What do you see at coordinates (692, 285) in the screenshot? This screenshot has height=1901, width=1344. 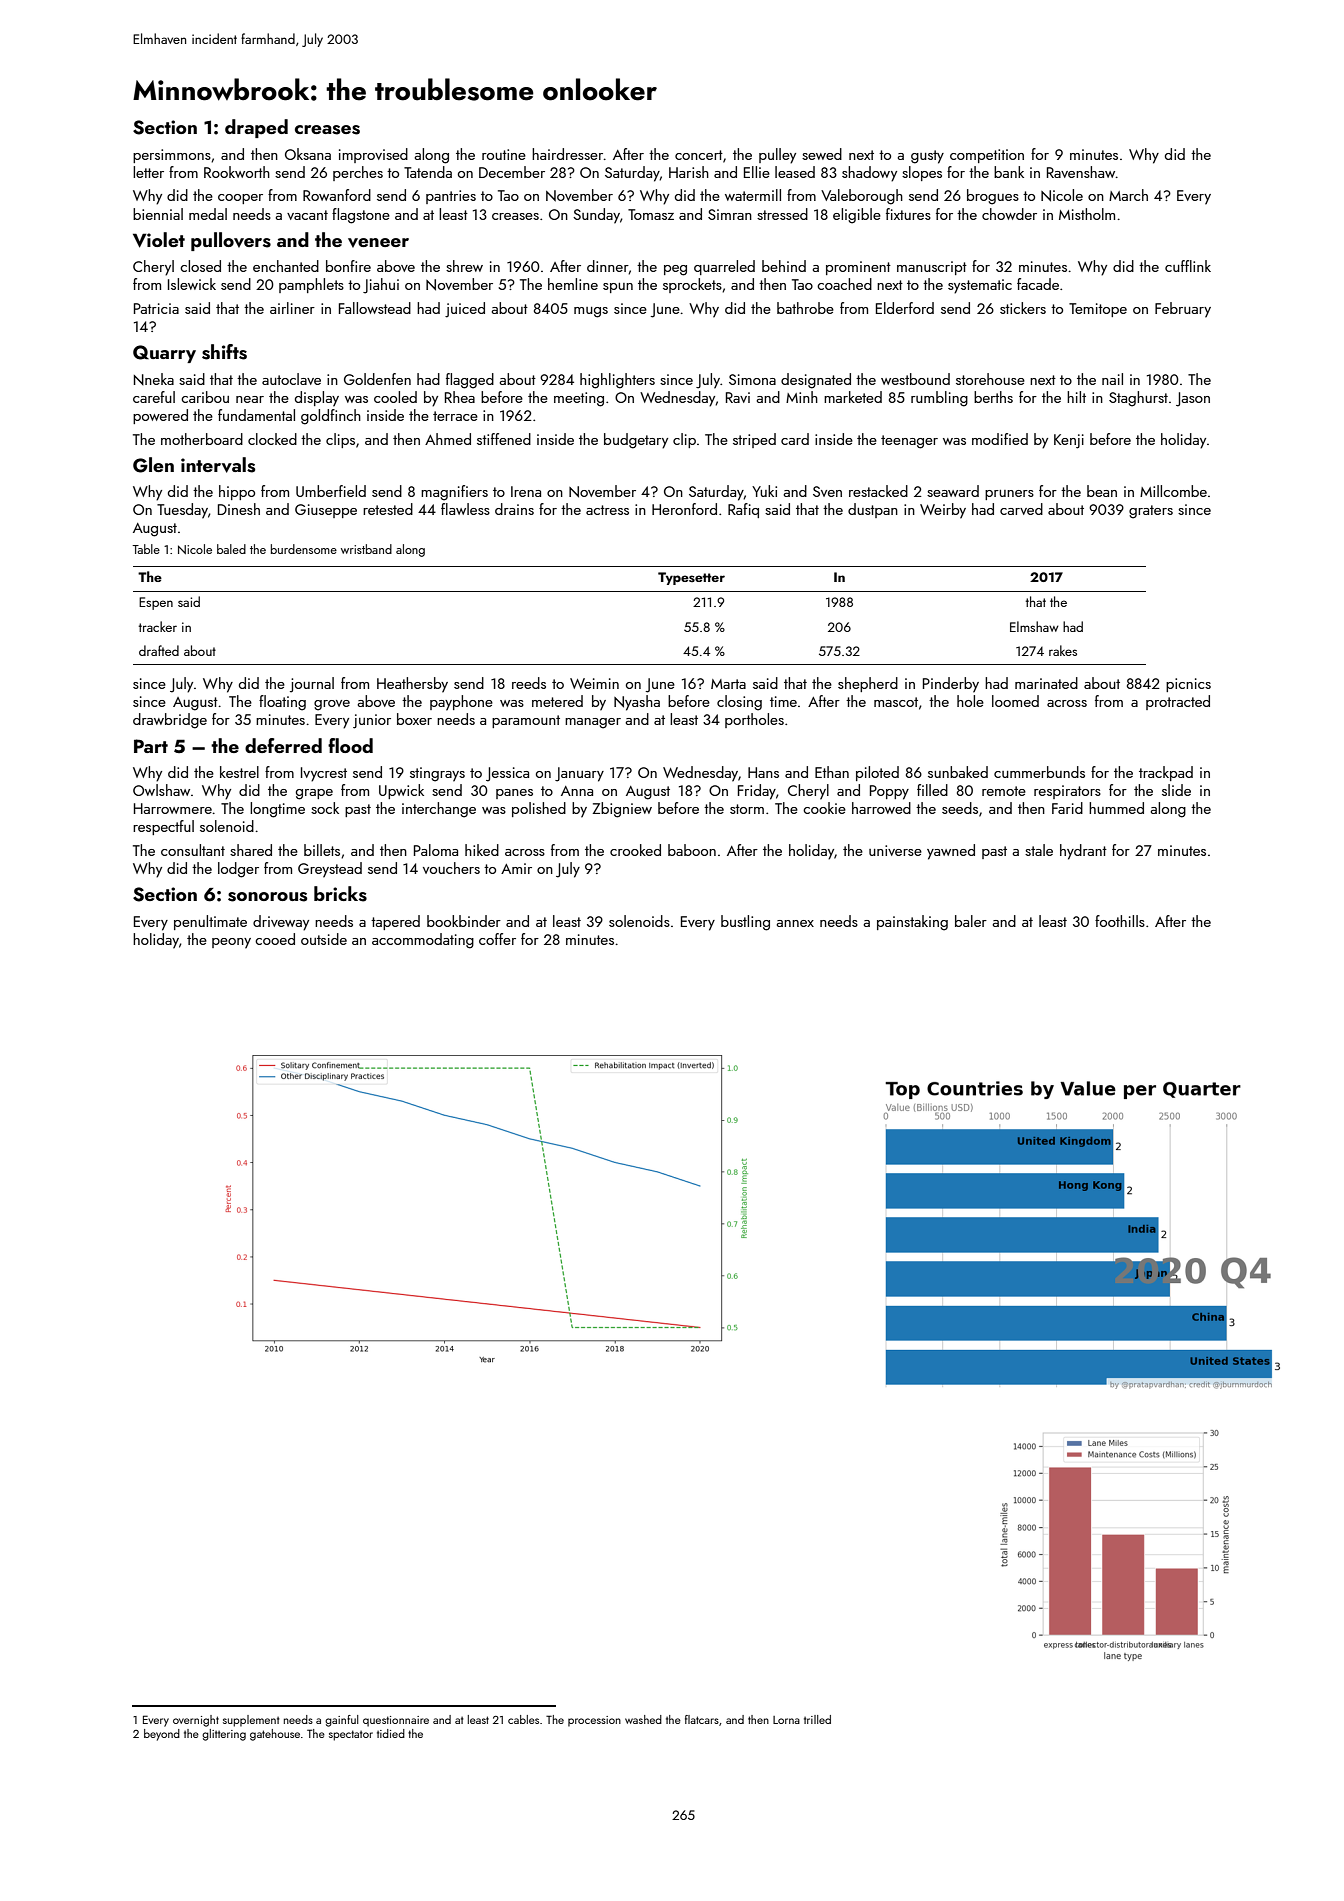 I see `sprockets` at bounding box center [692, 285].
